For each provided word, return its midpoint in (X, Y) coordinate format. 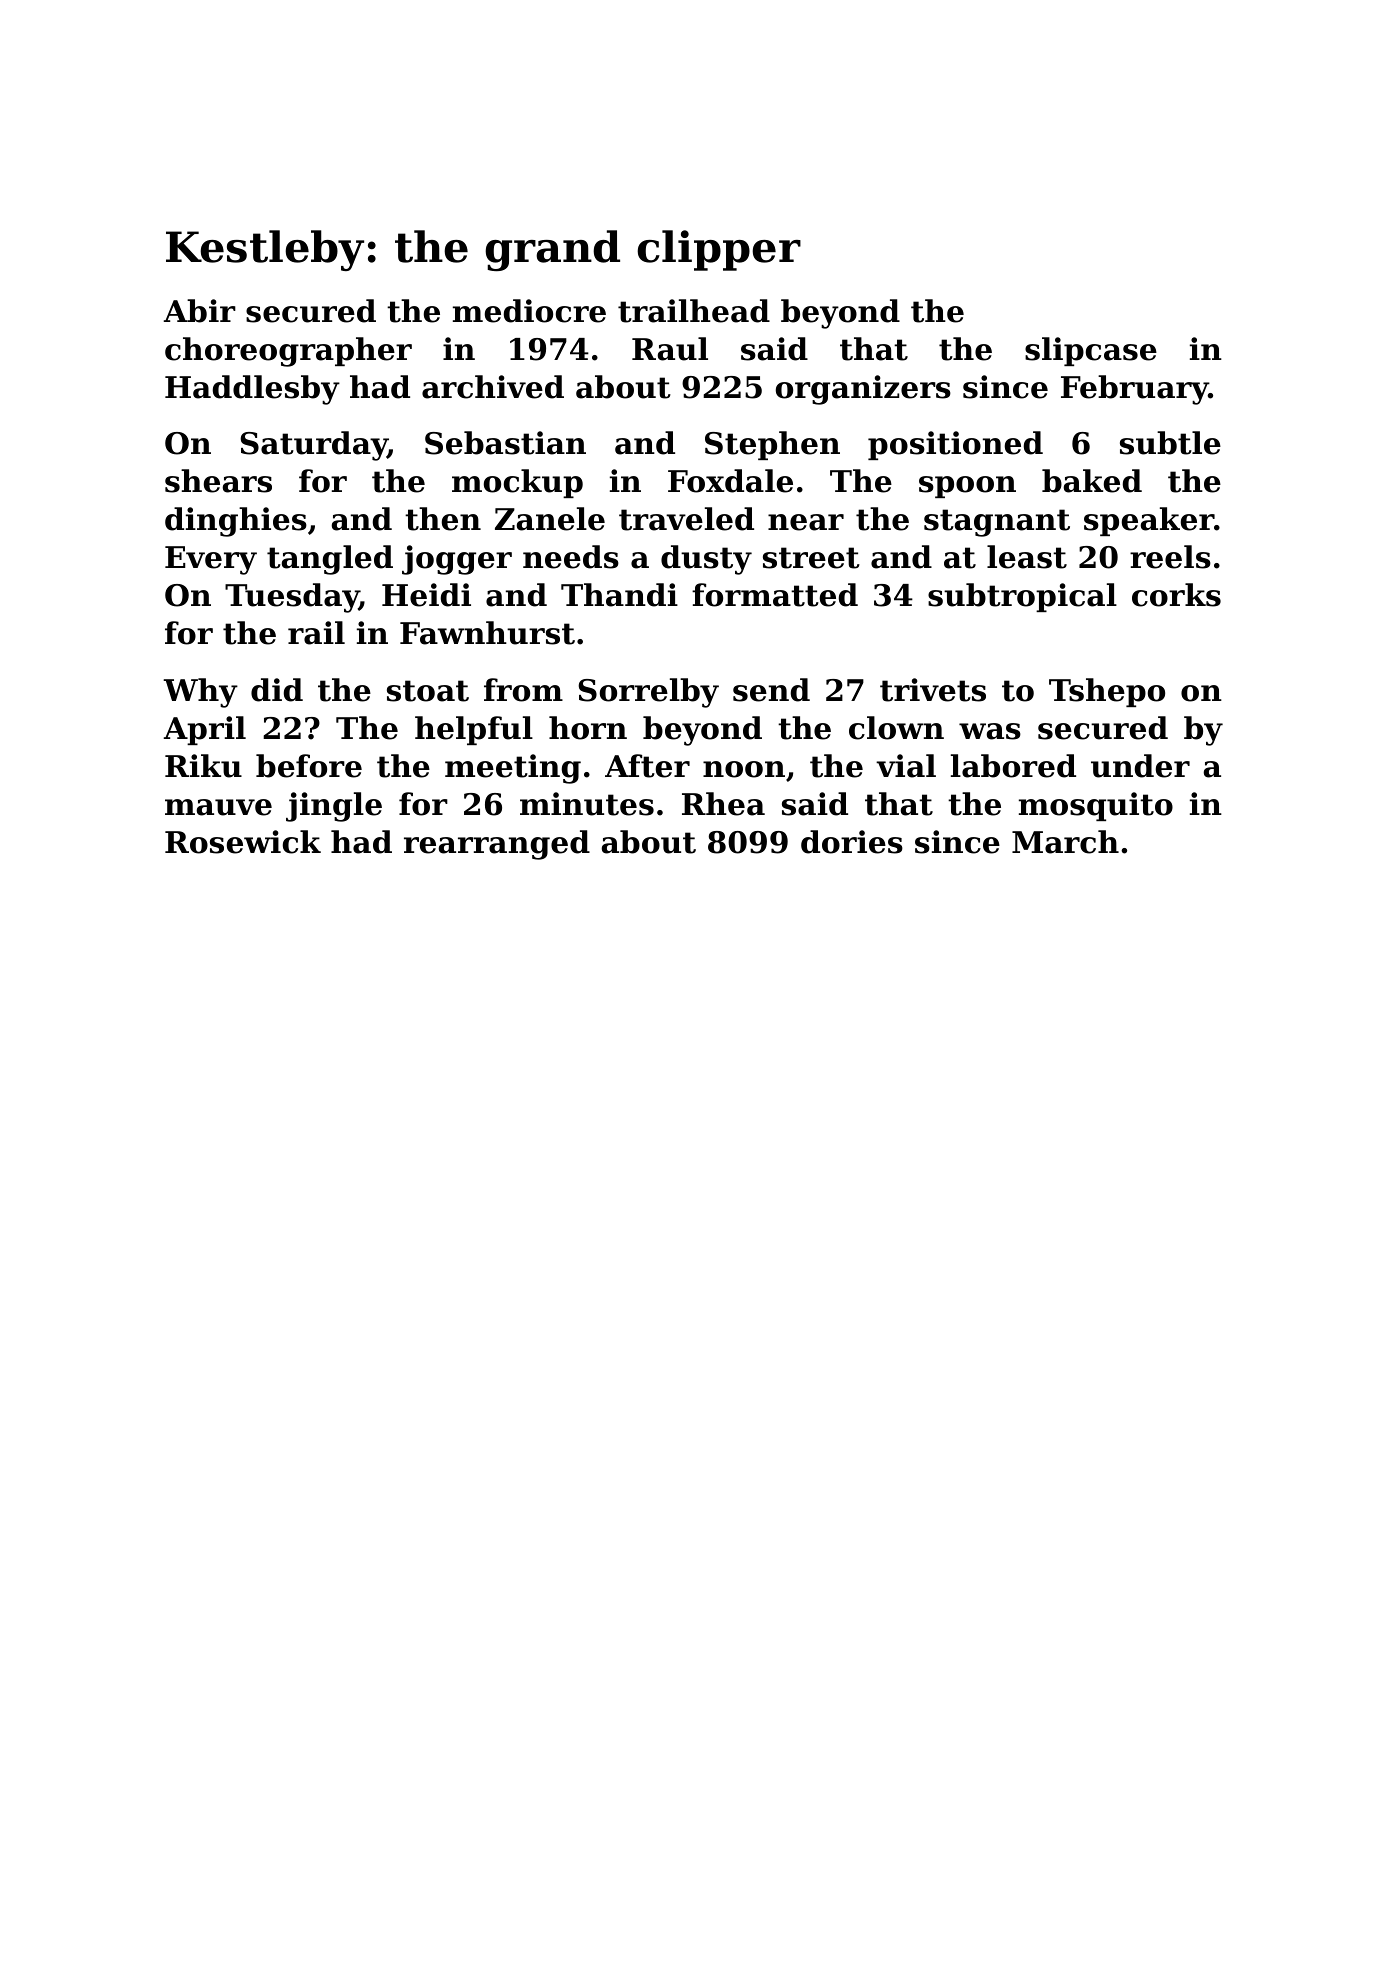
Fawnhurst (487, 633)
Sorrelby (648, 693)
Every (211, 560)
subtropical (1022, 597)
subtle (1170, 443)
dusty (706, 560)
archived (493, 387)
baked (1092, 481)
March (1065, 842)
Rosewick (243, 842)
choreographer (288, 352)
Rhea (723, 804)
